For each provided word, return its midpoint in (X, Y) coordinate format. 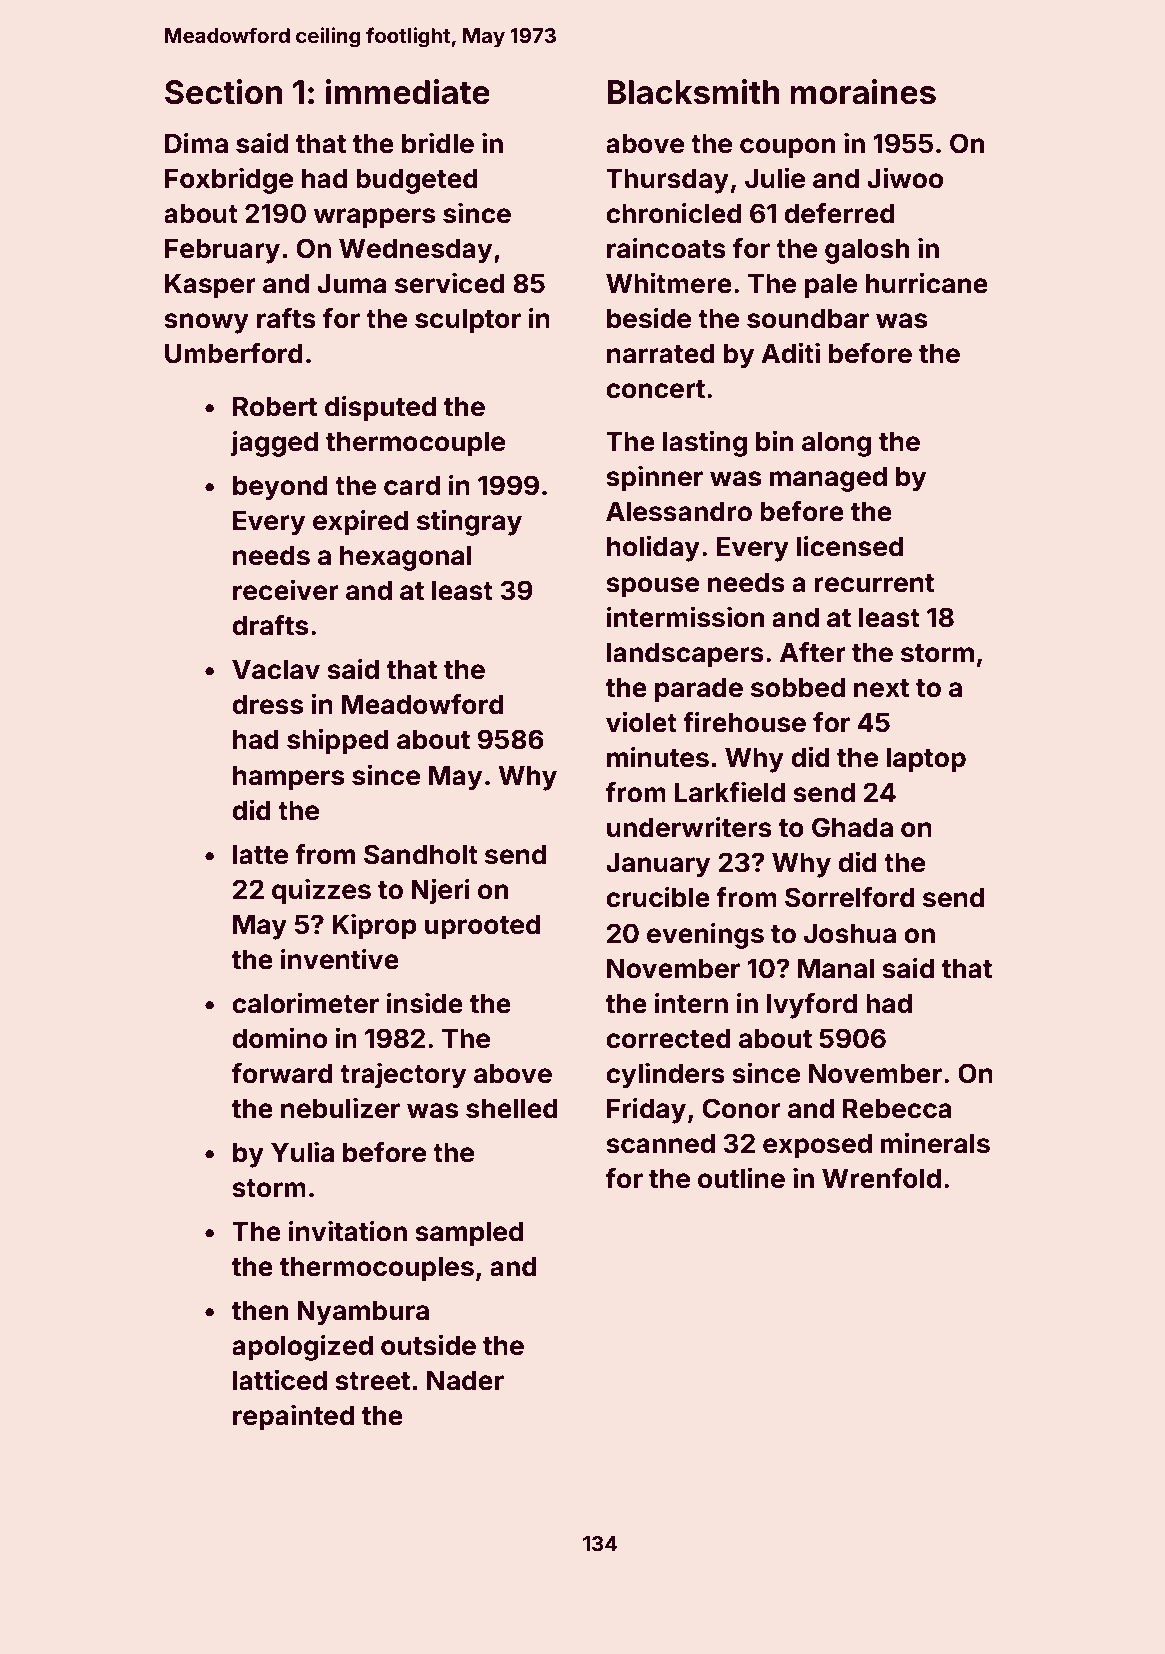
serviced (450, 283)
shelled (512, 1109)
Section (224, 92)
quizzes (321, 892)
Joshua (850, 934)
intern (691, 1003)
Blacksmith (693, 92)
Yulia (302, 1152)
